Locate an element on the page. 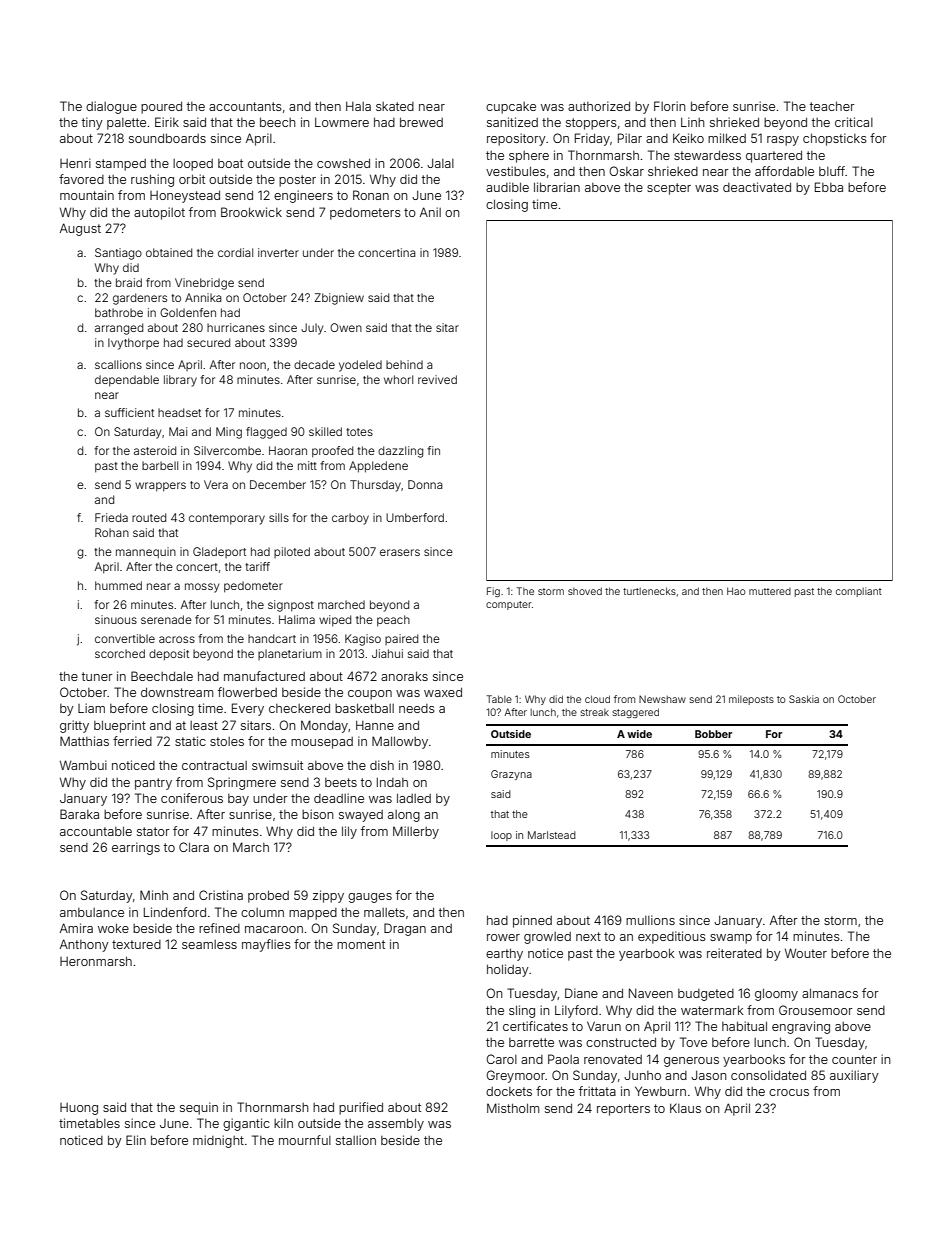 Image resolution: width=952 pixels, height=1233 pixels. Frieda is located at coordinates (111, 517).
